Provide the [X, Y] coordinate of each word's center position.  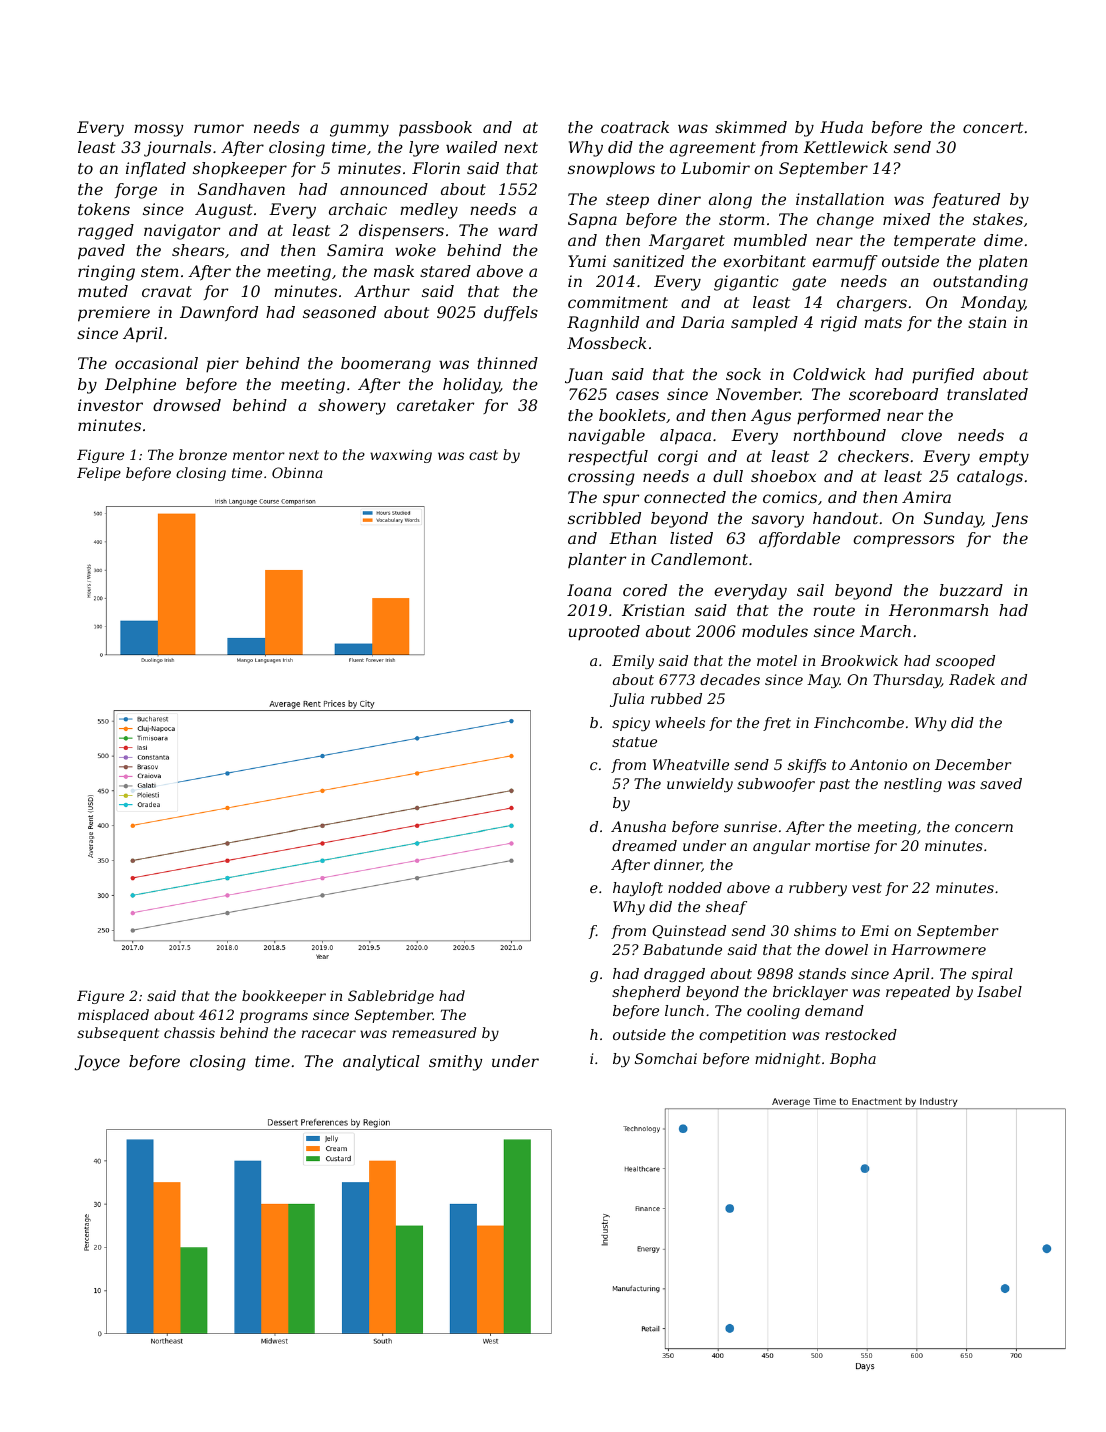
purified [943, 376]
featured [966, 200]
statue [634, 742]
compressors [903, 541]
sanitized [648, 261]
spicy [631, 724]
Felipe [99, 474]
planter [597, 560]
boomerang [386, 365]
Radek [972, 679]
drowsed [187, 405]
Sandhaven [241, 189]
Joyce [97, 1063]
